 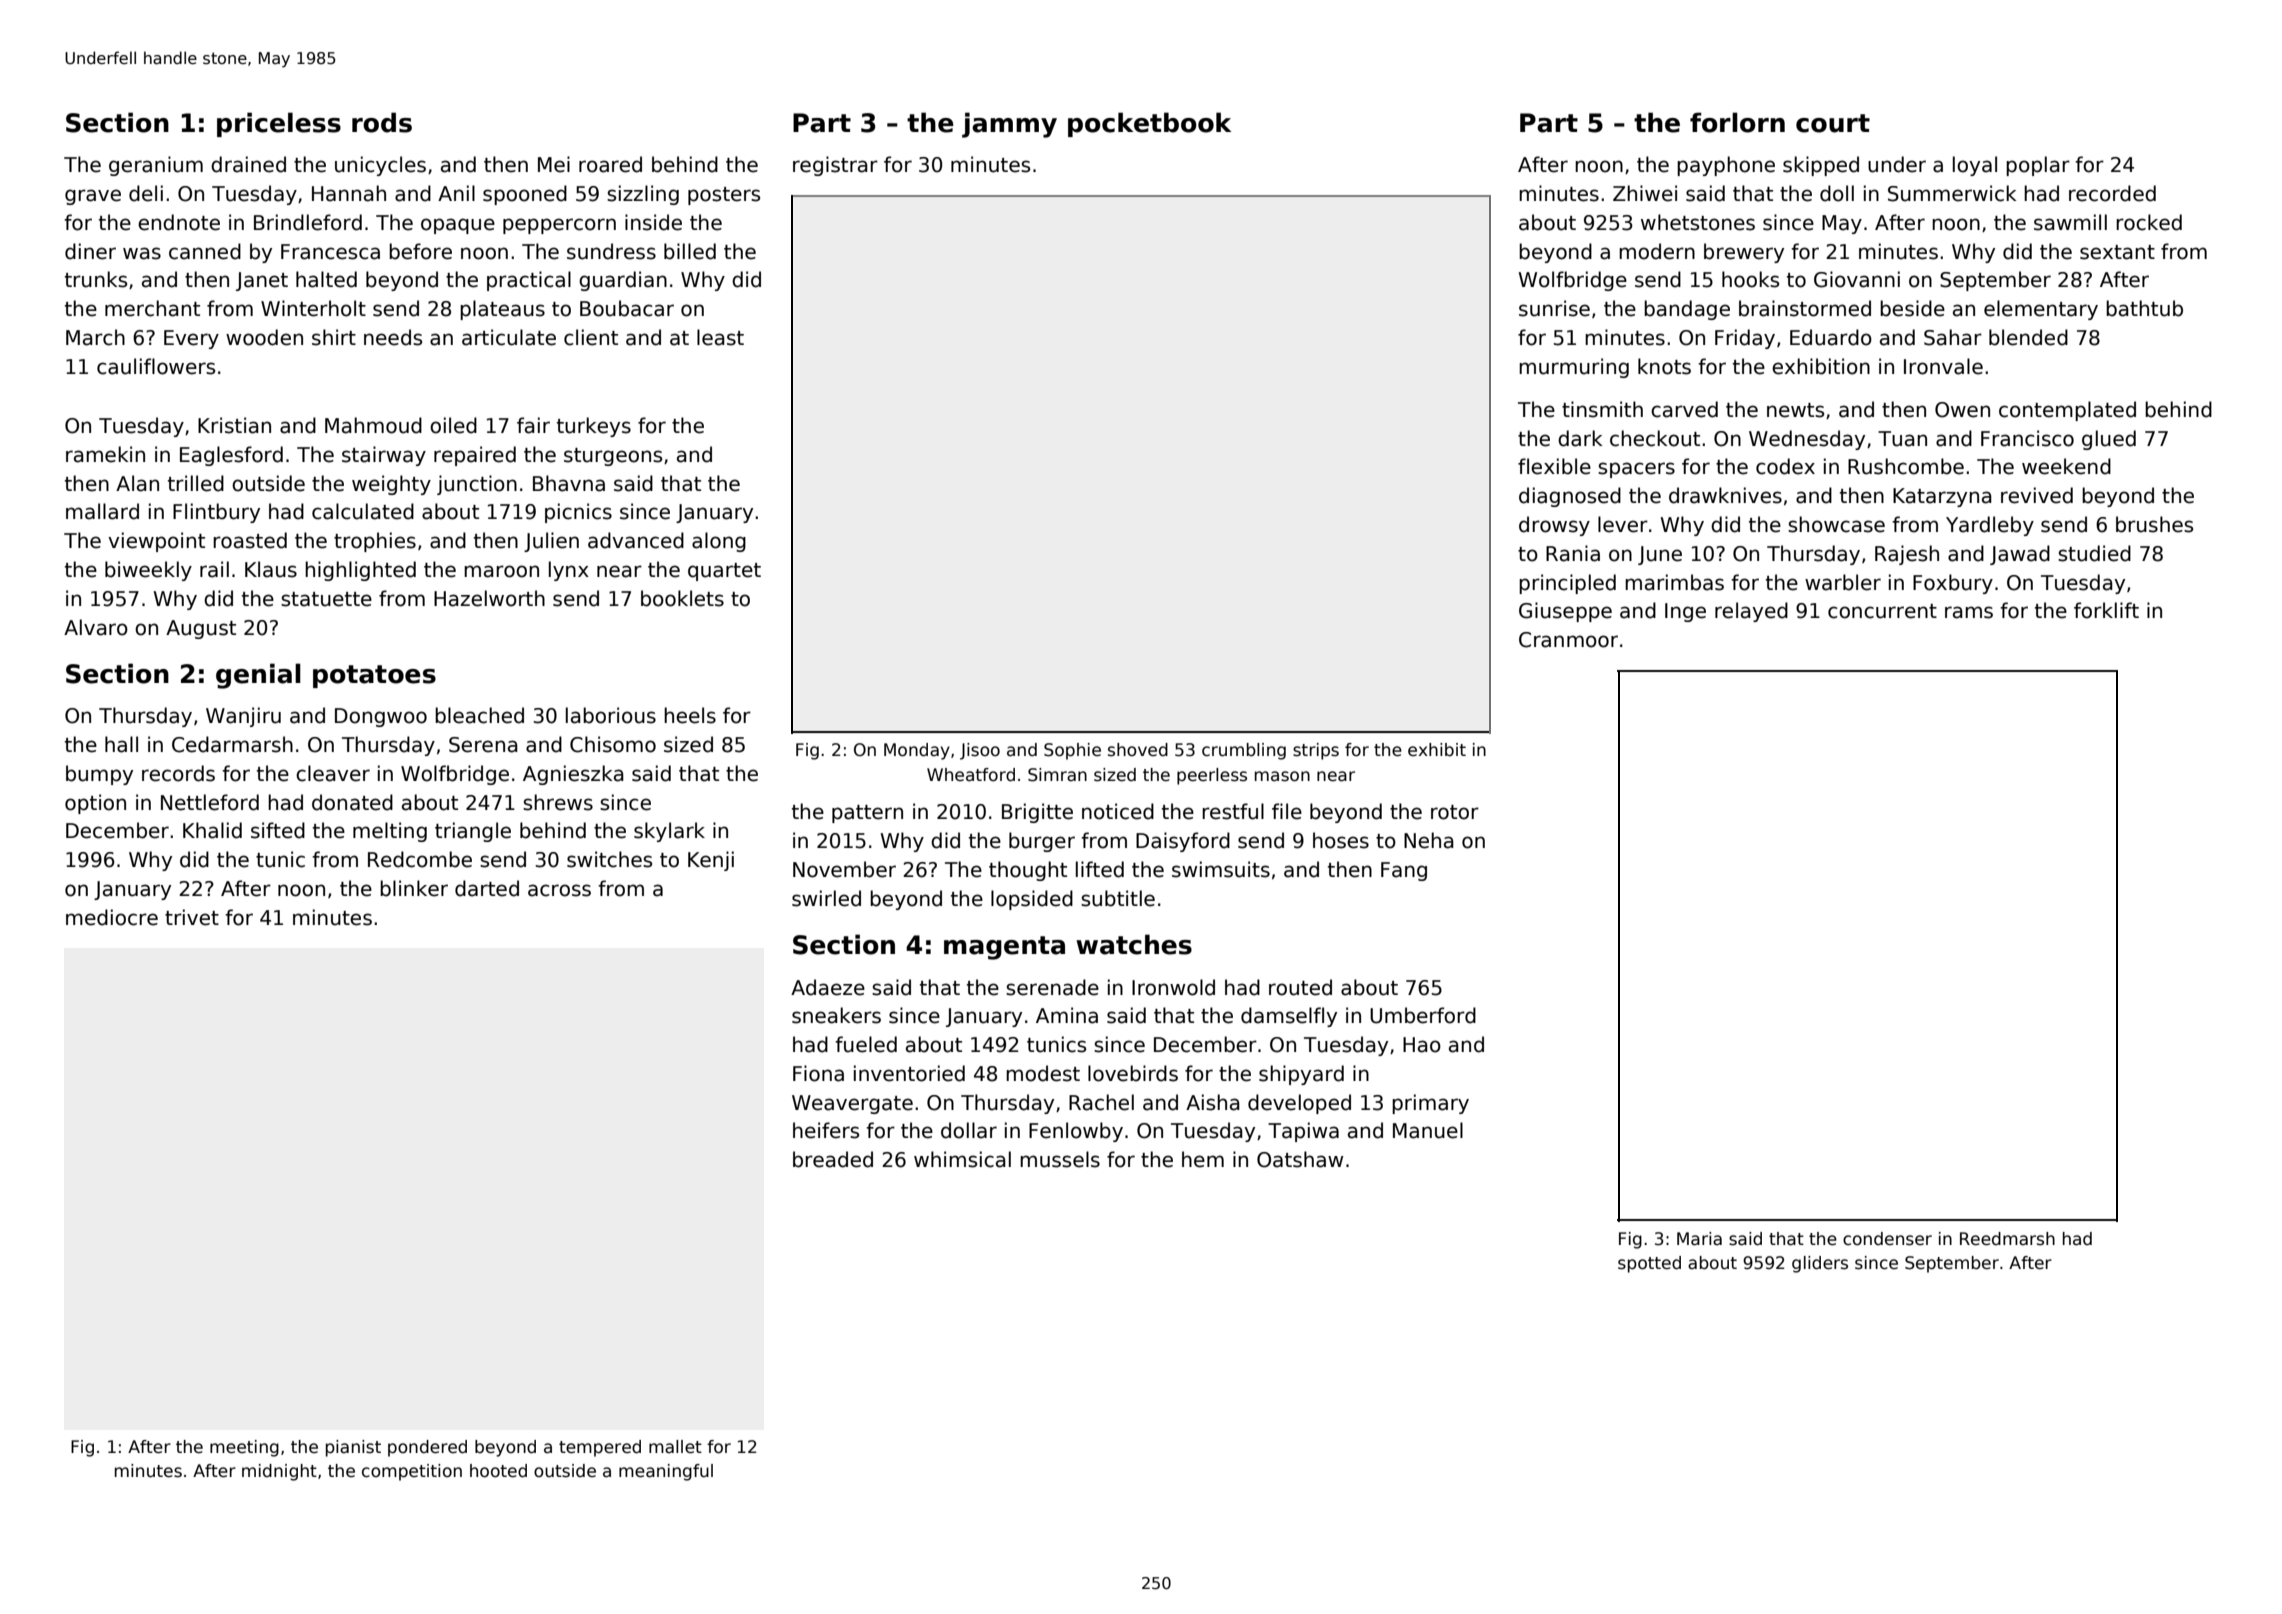 What do you see at coordinates (279, 1472) in the screenshot?
I see `midnight` at bounding box center [279, 1472].
